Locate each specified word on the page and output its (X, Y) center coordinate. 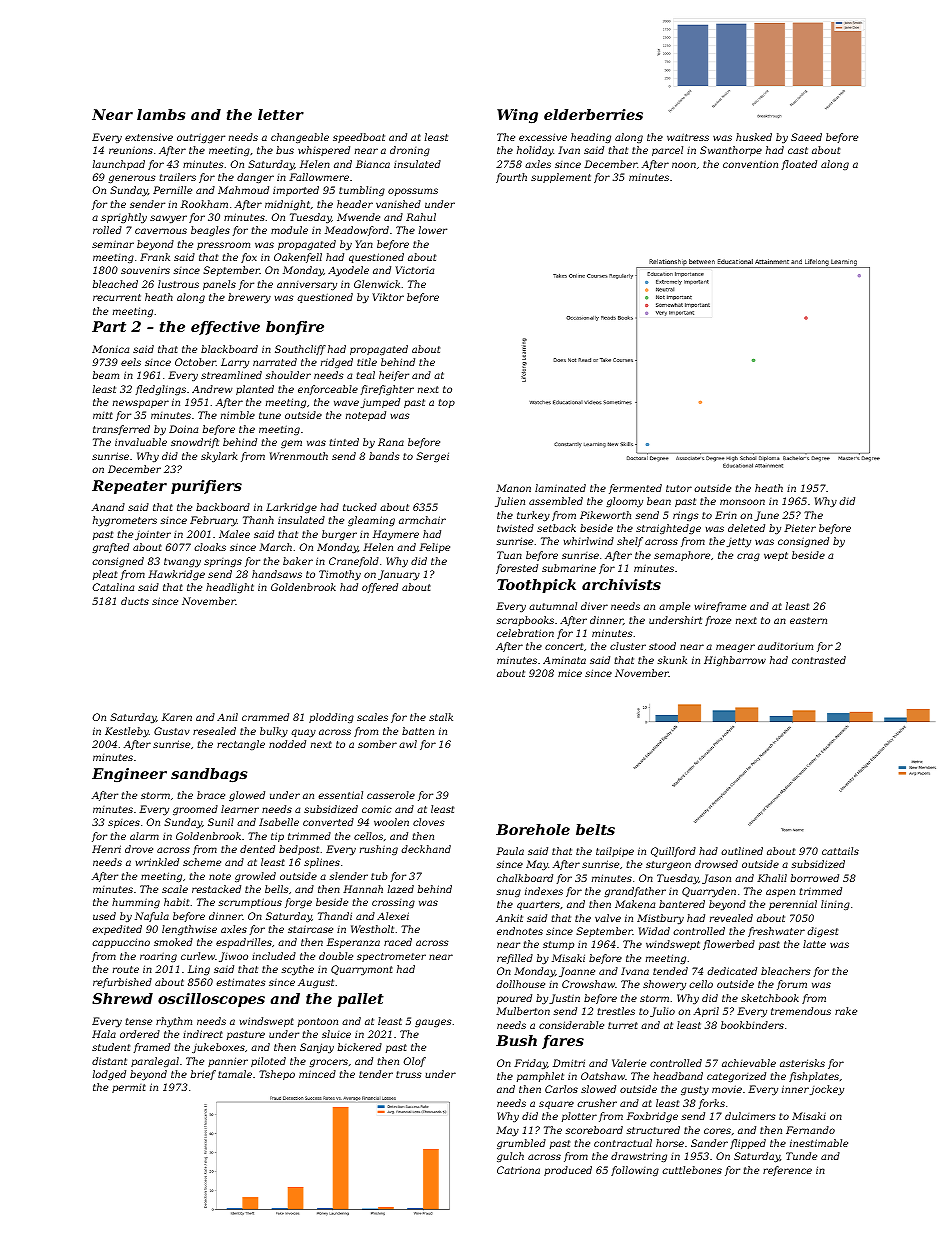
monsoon (742, 502)
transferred (121, 430)
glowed (247, 796)
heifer (394, 376)
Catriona (518, 1170)
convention (750, 164)
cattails (840, 851)
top (446, 403)
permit (129, 1088)
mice (570, 673)
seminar (113, 244)
